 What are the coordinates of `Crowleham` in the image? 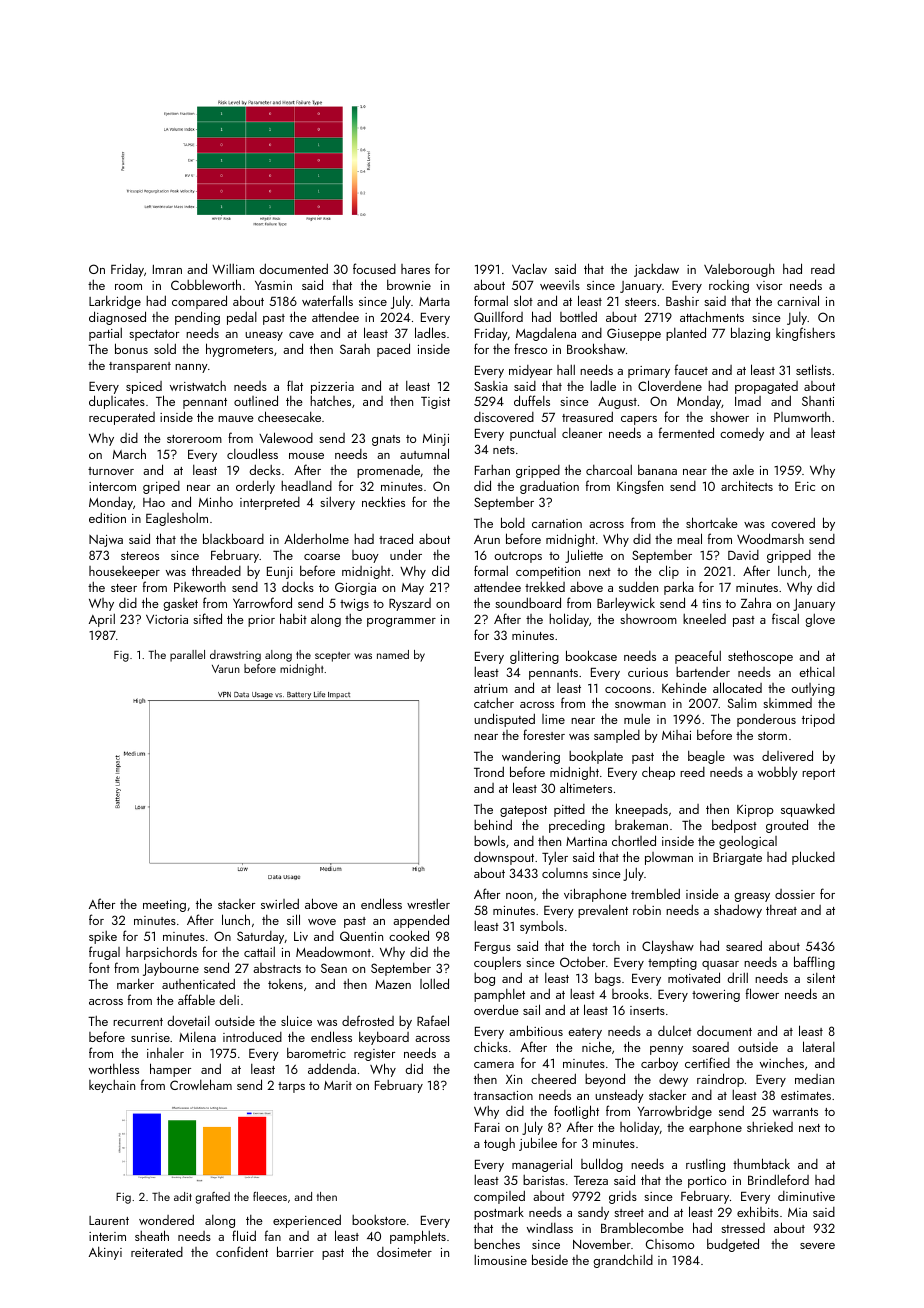 It's located at (201, 1084).
